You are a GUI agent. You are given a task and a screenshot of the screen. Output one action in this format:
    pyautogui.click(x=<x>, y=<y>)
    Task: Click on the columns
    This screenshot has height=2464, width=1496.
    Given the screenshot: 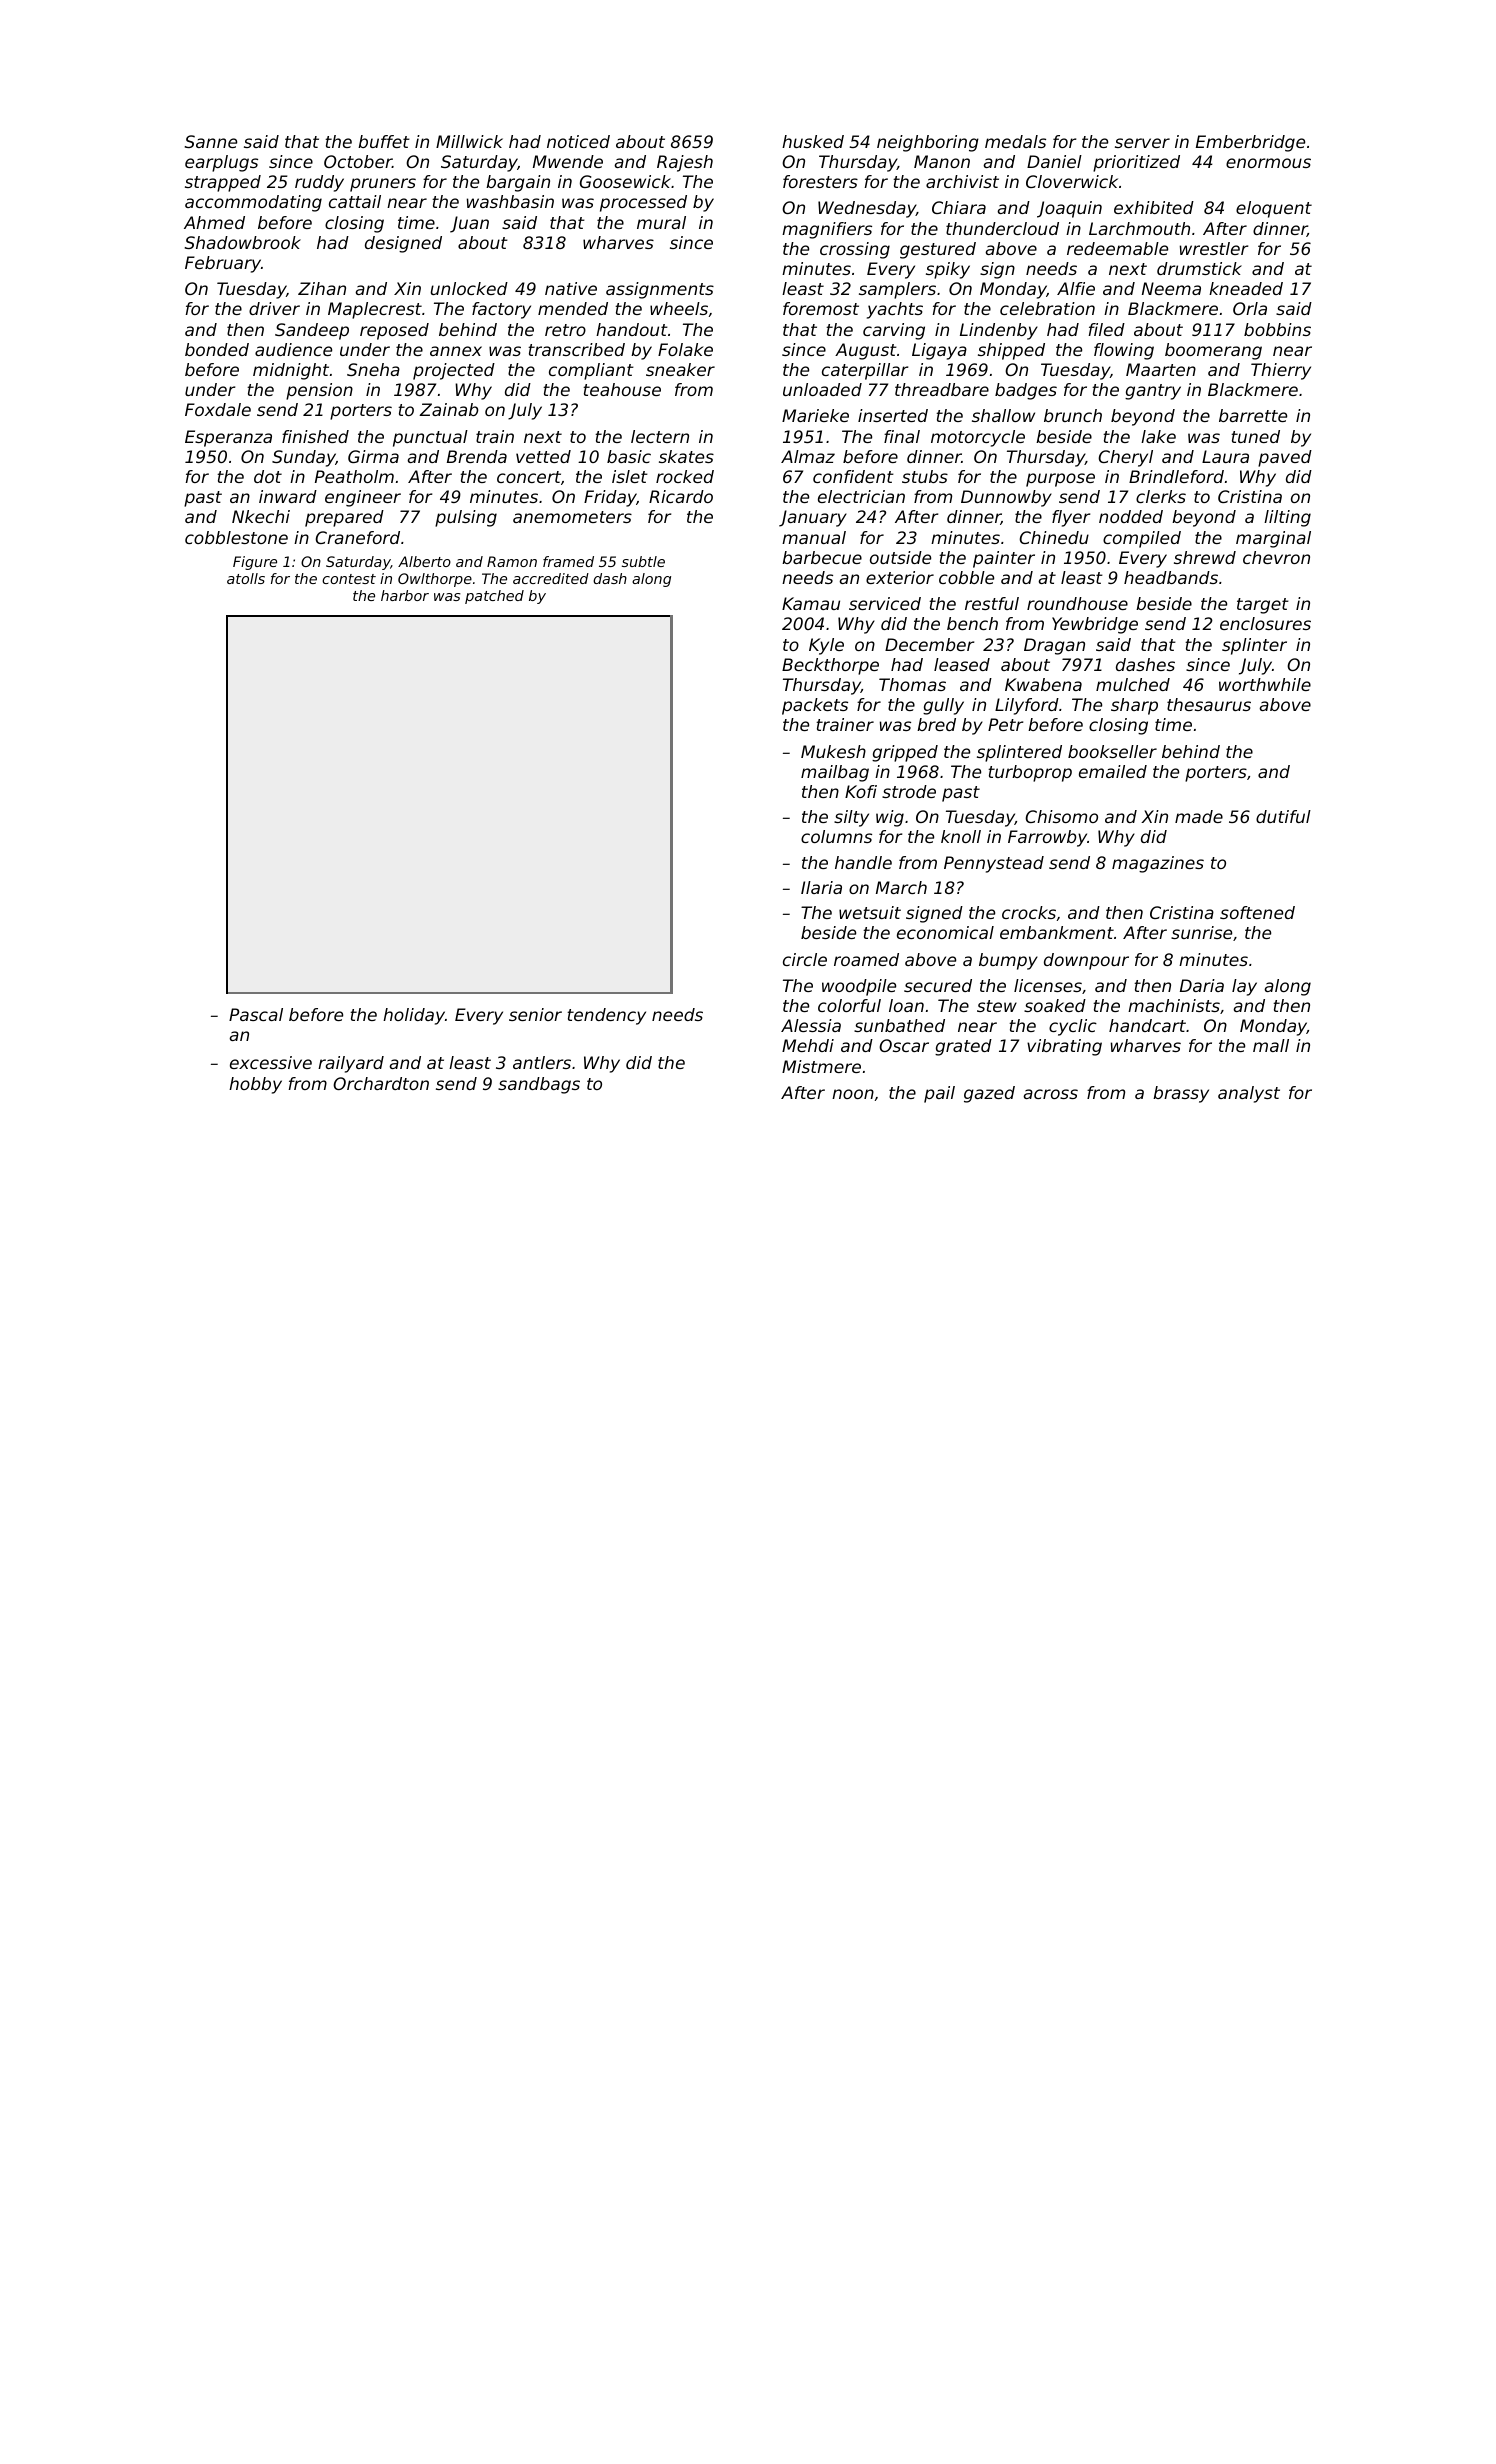 What is the action you would take?
    pyautogui.click(x=836, y=836)
